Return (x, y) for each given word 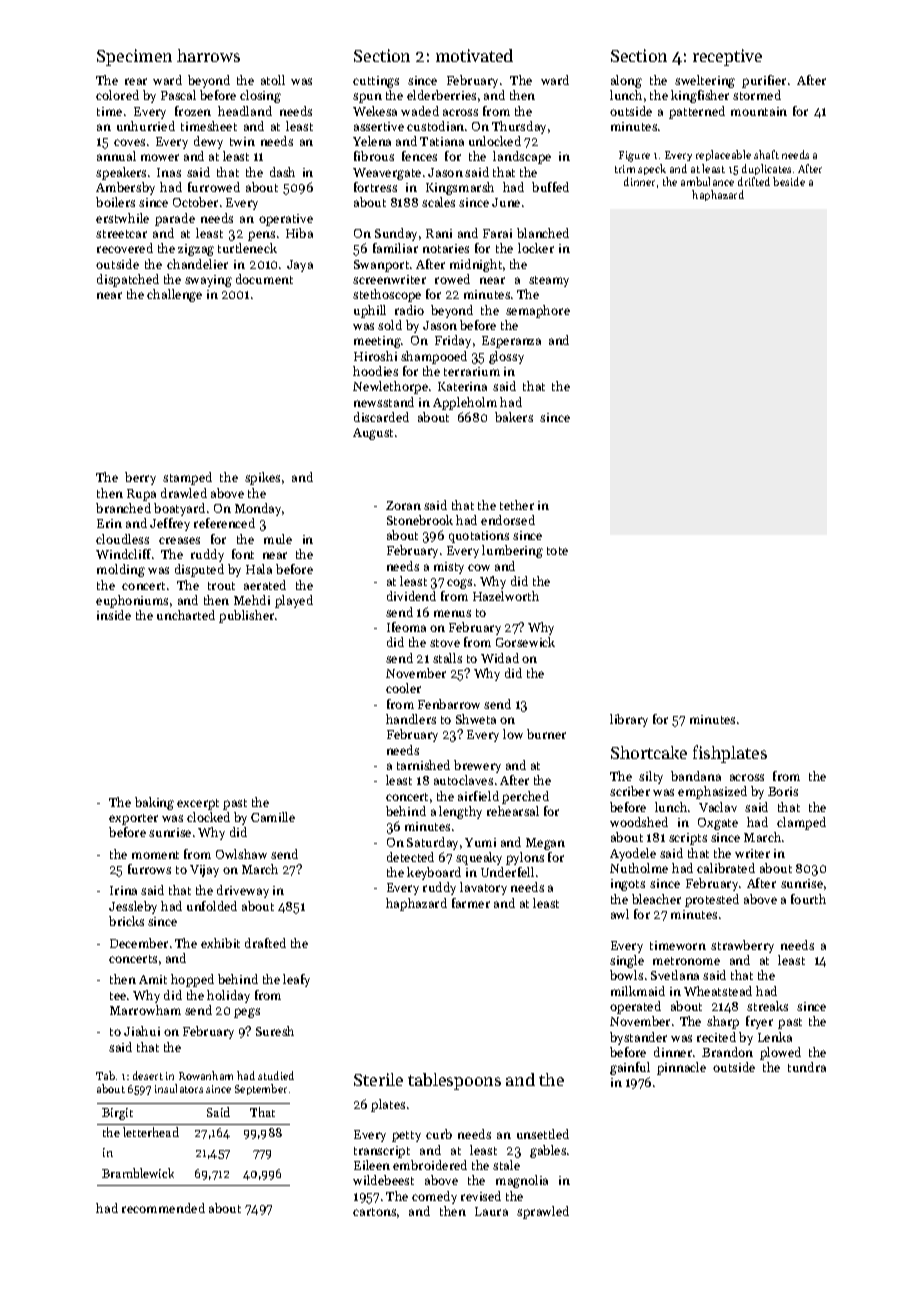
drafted (265, 943)
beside (789, 181)
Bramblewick (138, 1173)
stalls (447, 658)
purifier (764, 81)
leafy (296, 980)
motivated (474, 55)
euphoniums (132, 601)
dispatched (128, 280)
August (373, 434)
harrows (208, 55)
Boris (783, 791)
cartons (374, 1212)
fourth (808, 899)
